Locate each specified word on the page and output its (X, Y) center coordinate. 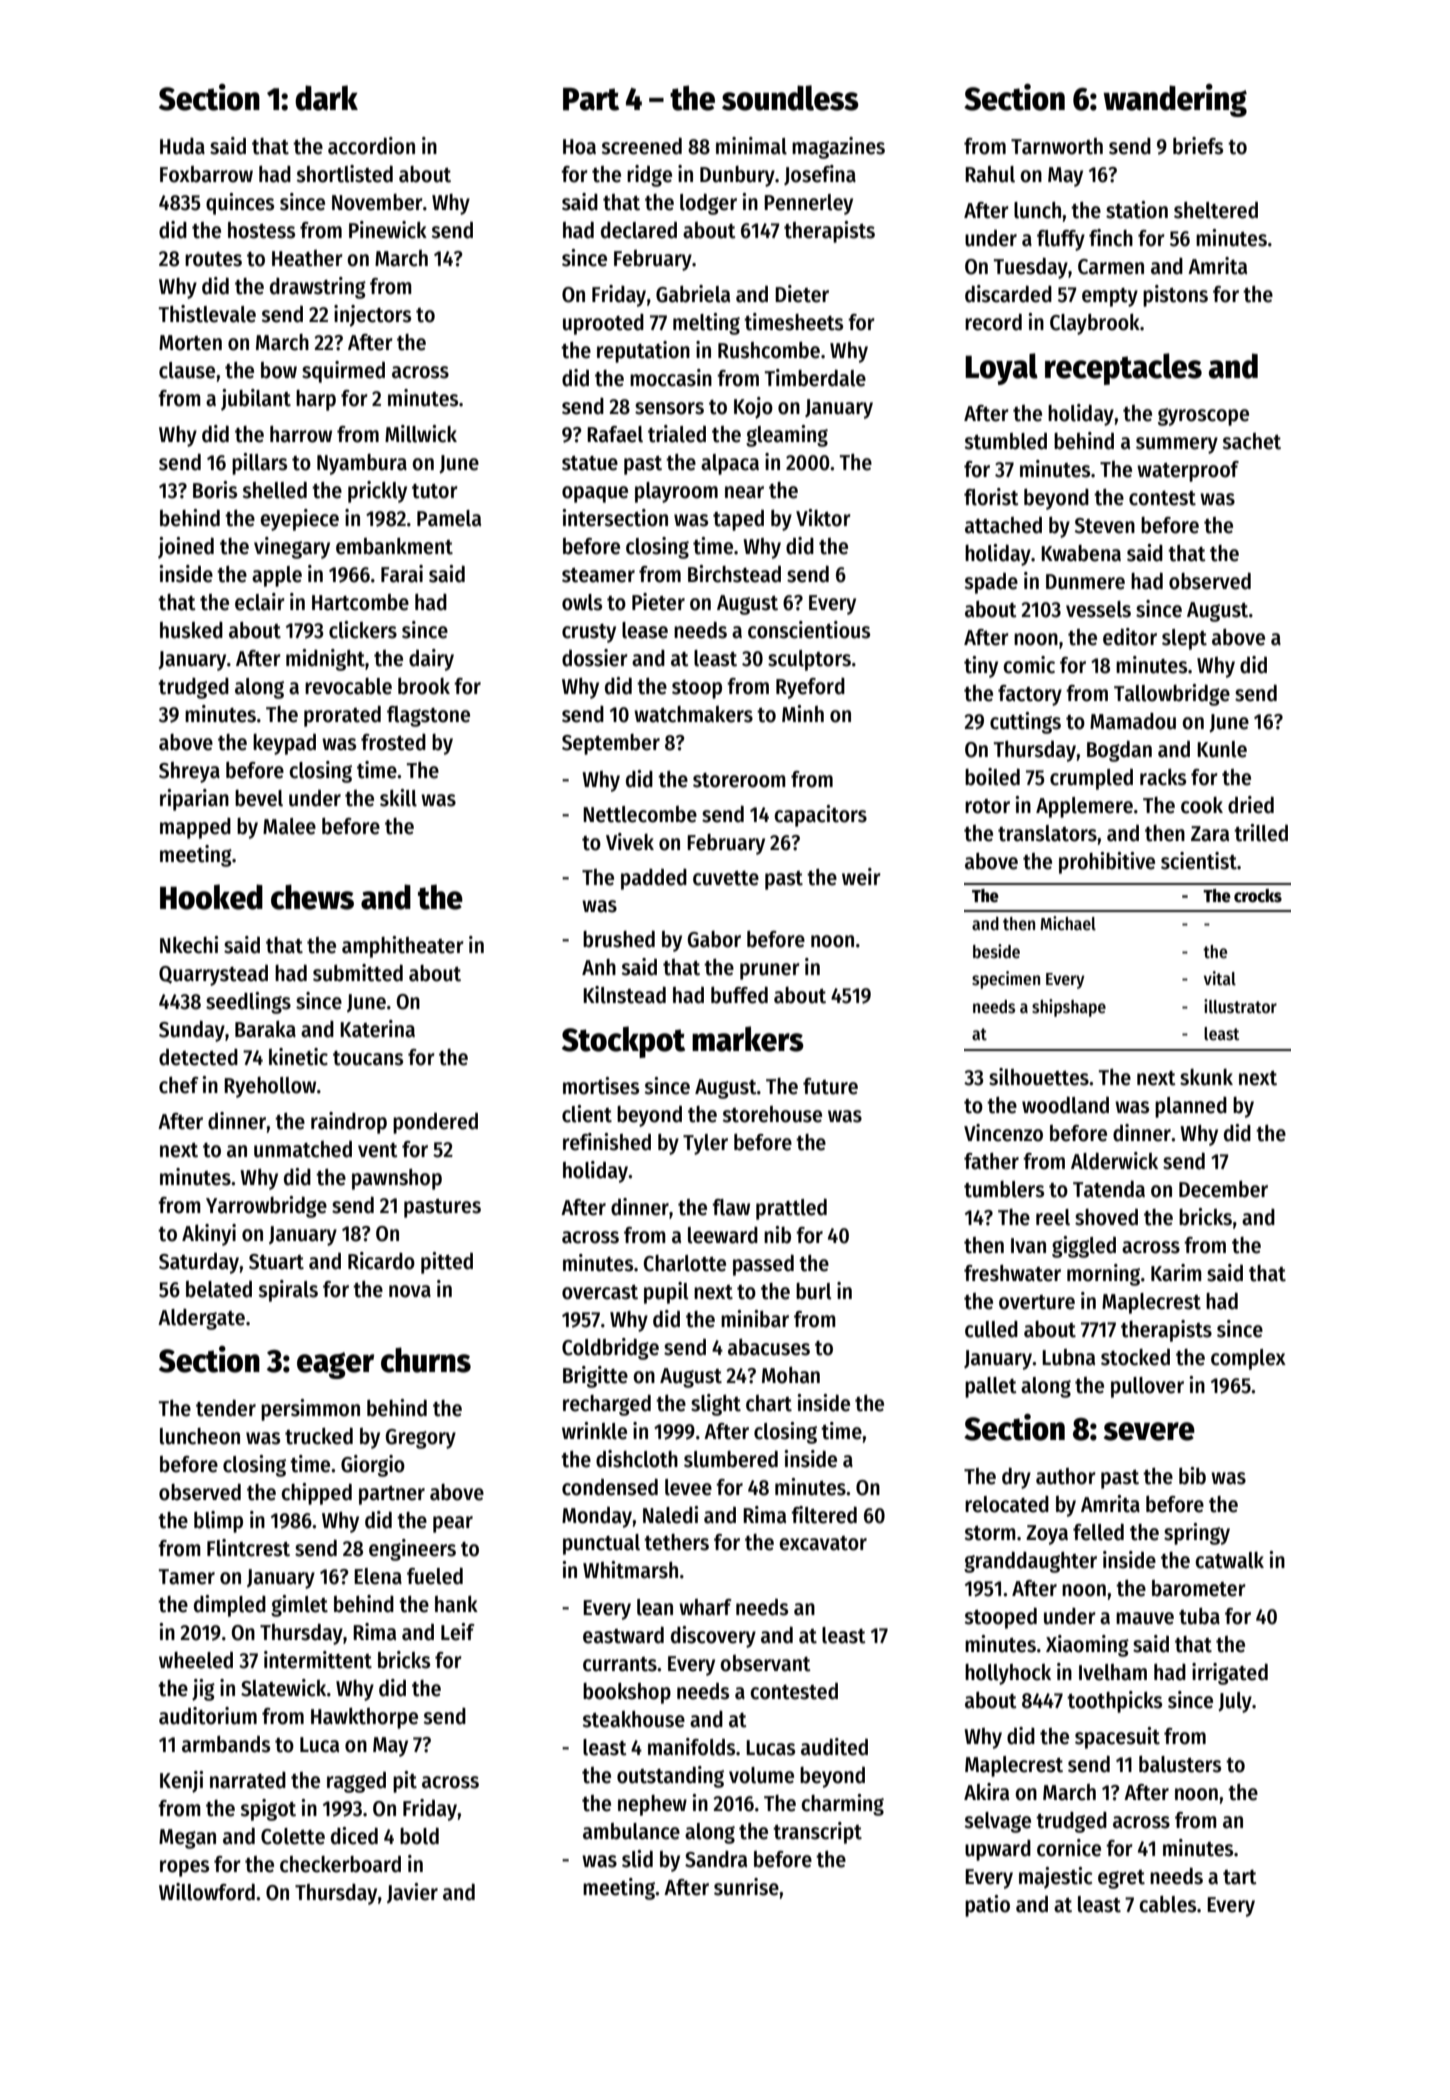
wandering (1175, 100)
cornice (1069, 1848)
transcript (817, 1833)
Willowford (207, 1892)
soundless (790, 98)
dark (326, 98)
